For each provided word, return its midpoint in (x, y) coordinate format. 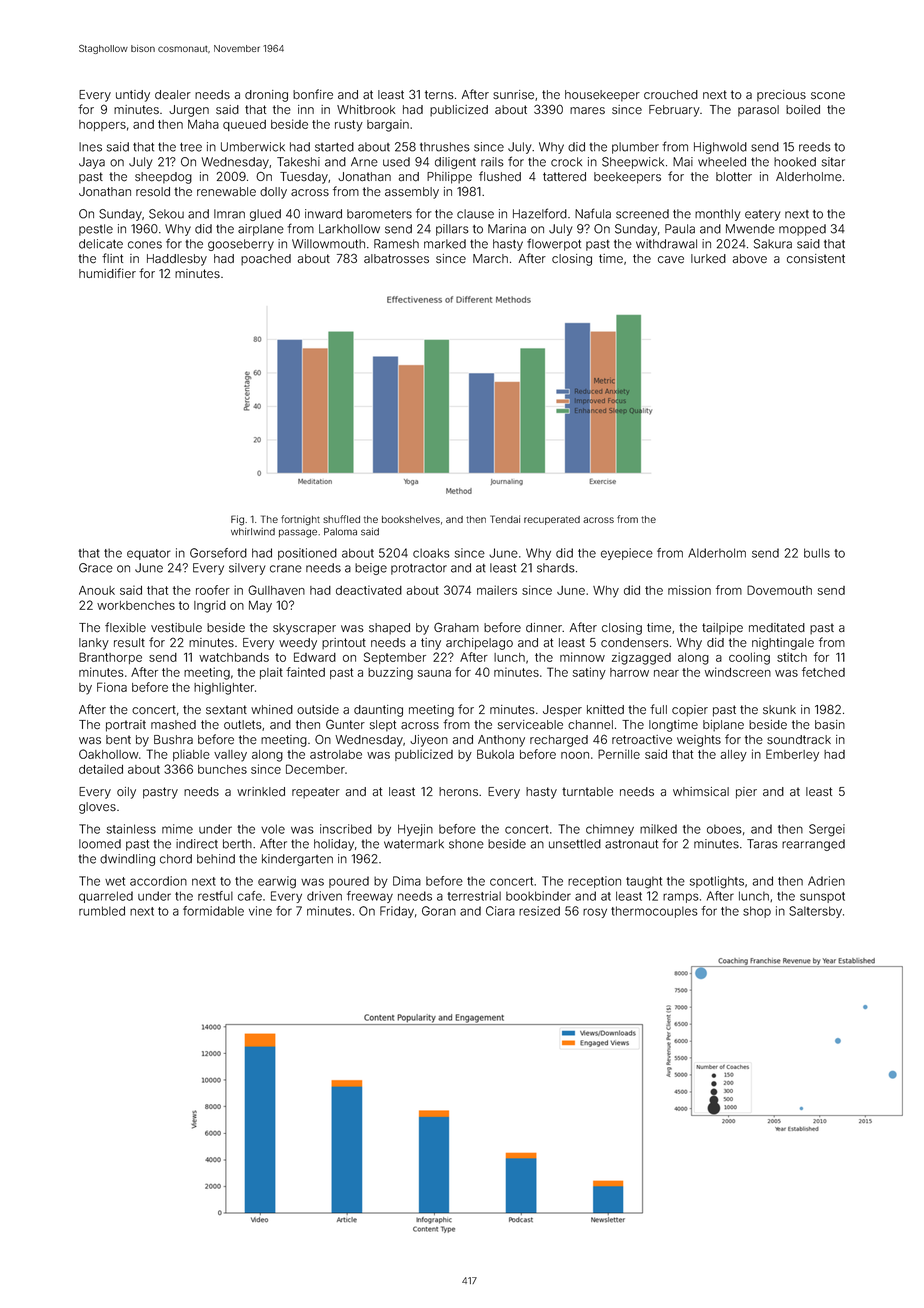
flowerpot (554, 244)
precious (781, 96)
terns (439, 95)
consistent (816, 259)
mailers (497, 590)
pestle (96, 230)
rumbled (102, 911)
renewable (226, 192)
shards (556, 568)
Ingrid (210, 606)
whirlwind (253, 532)
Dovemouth (779, 590)
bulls (817, 553)
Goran (439, 911)
